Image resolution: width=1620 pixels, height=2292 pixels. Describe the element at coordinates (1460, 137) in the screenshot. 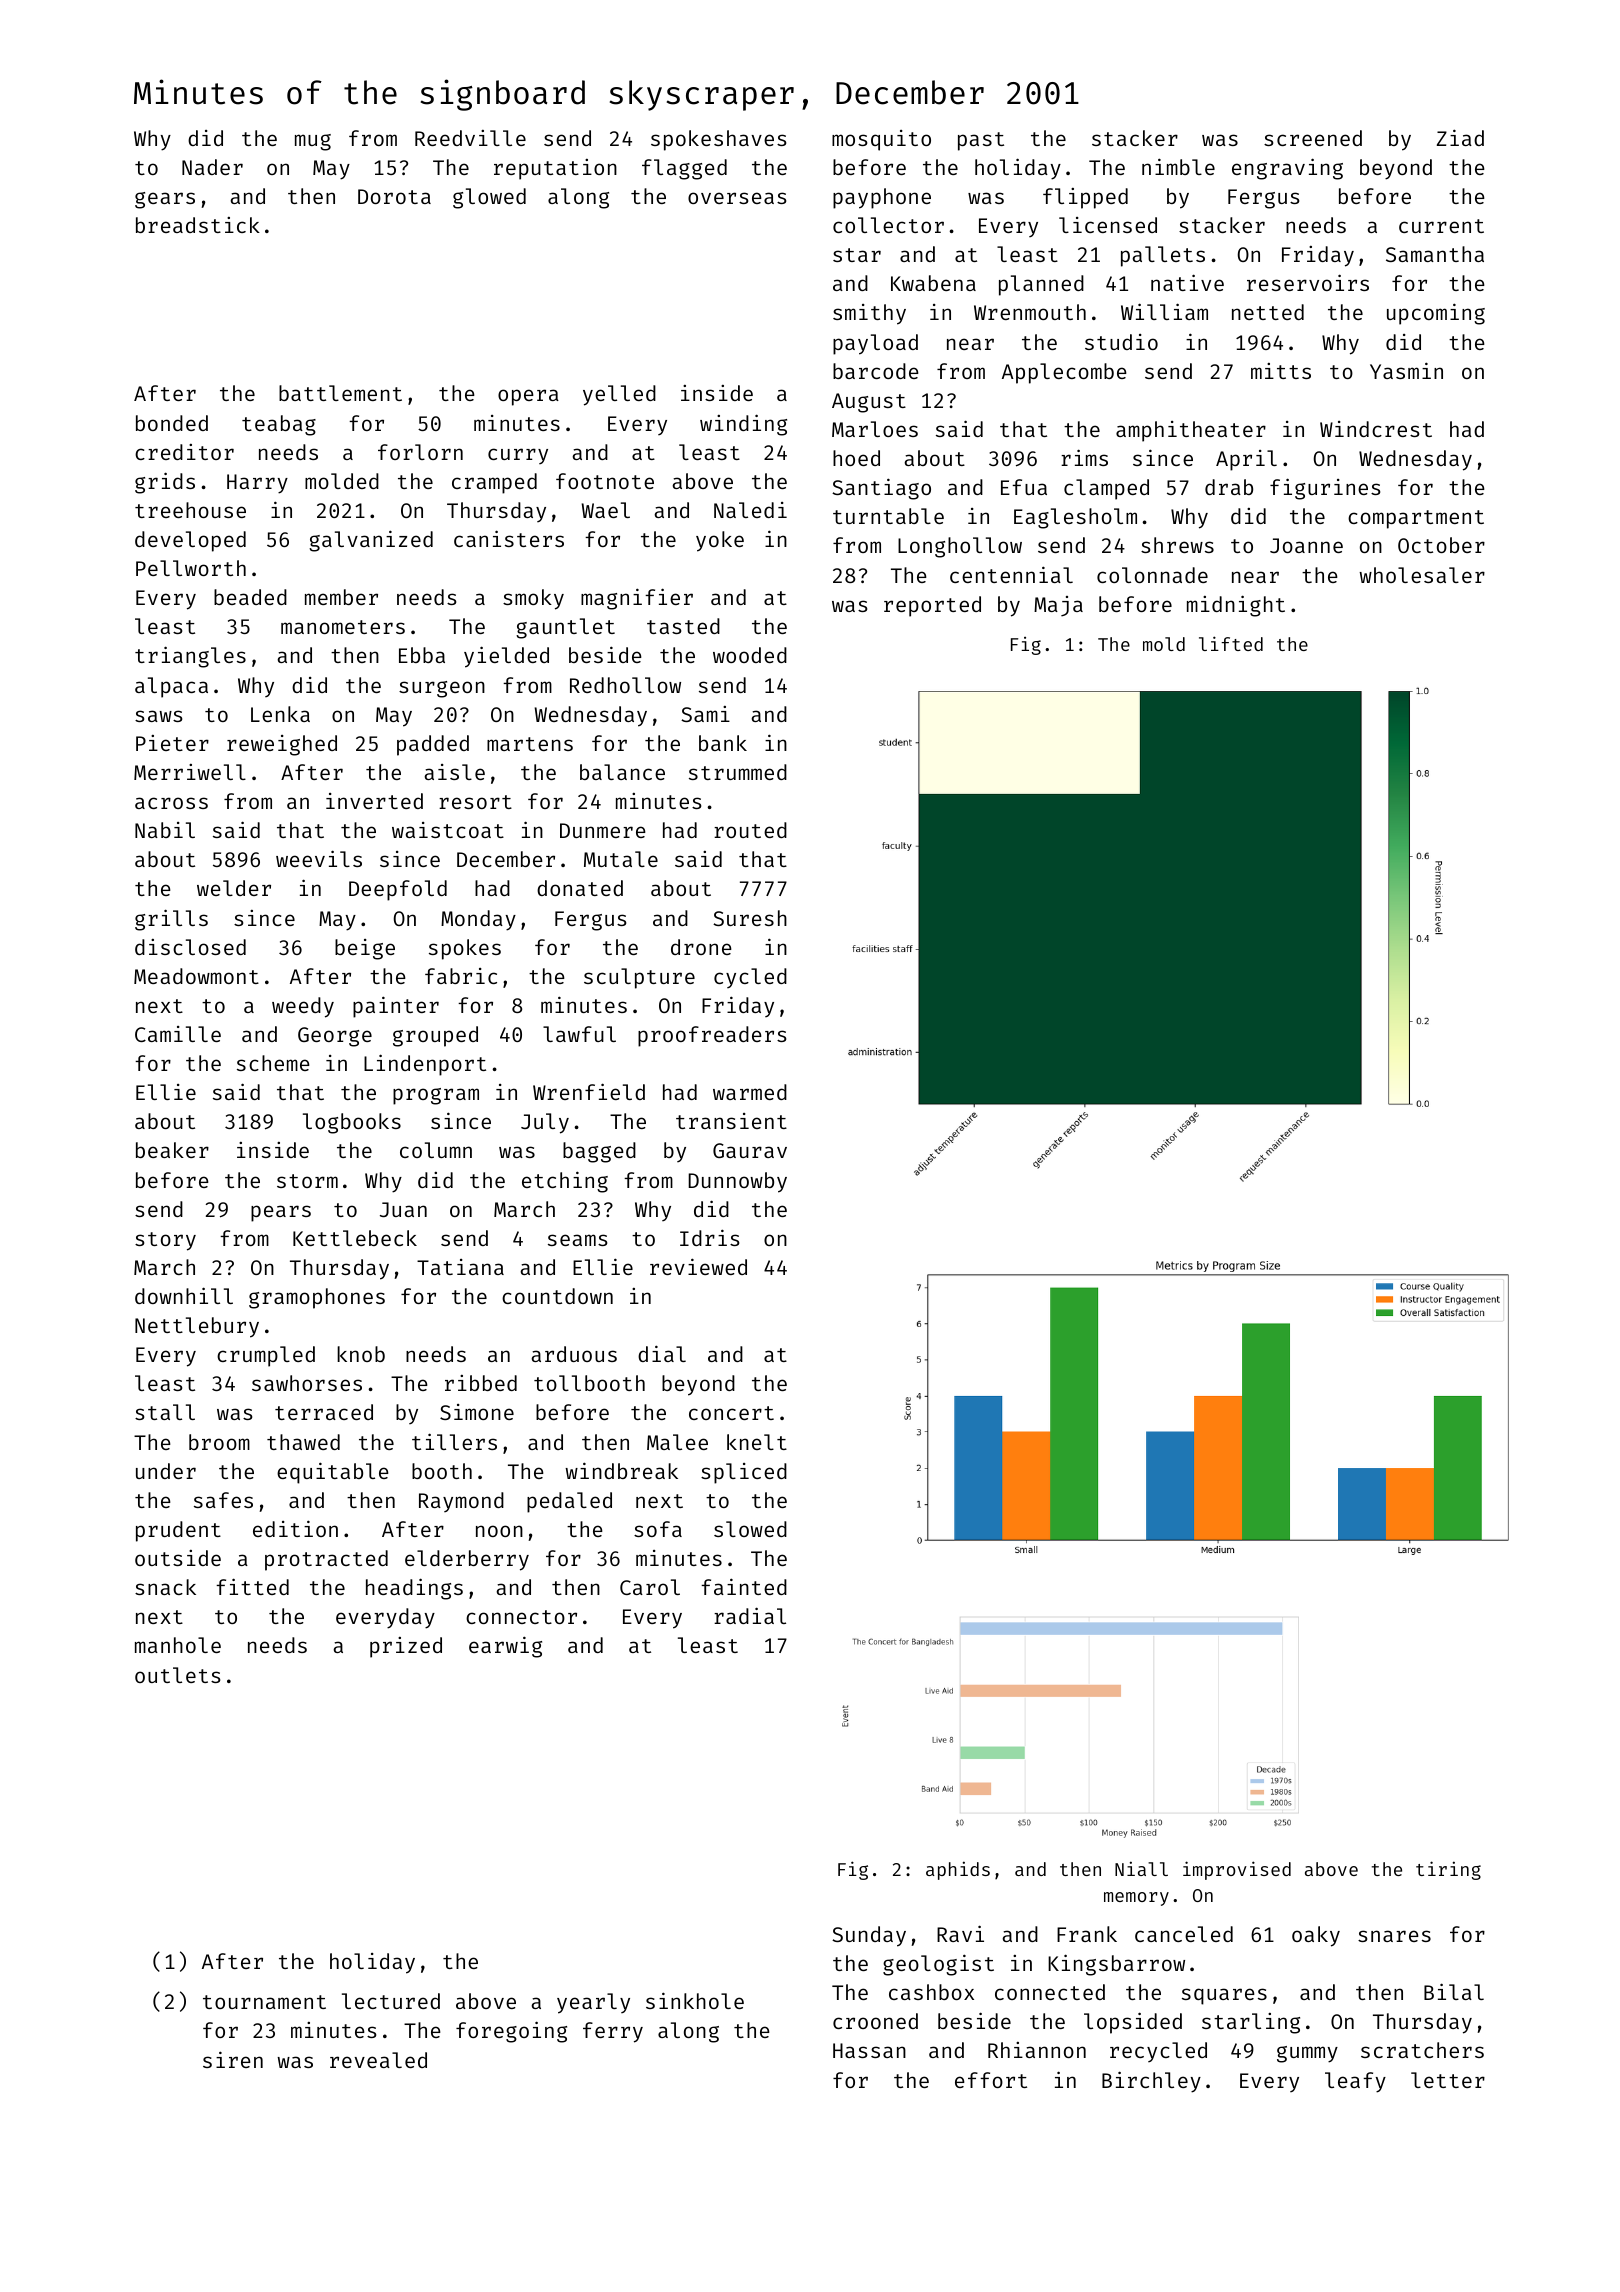

I see `Ziad` at that location.
